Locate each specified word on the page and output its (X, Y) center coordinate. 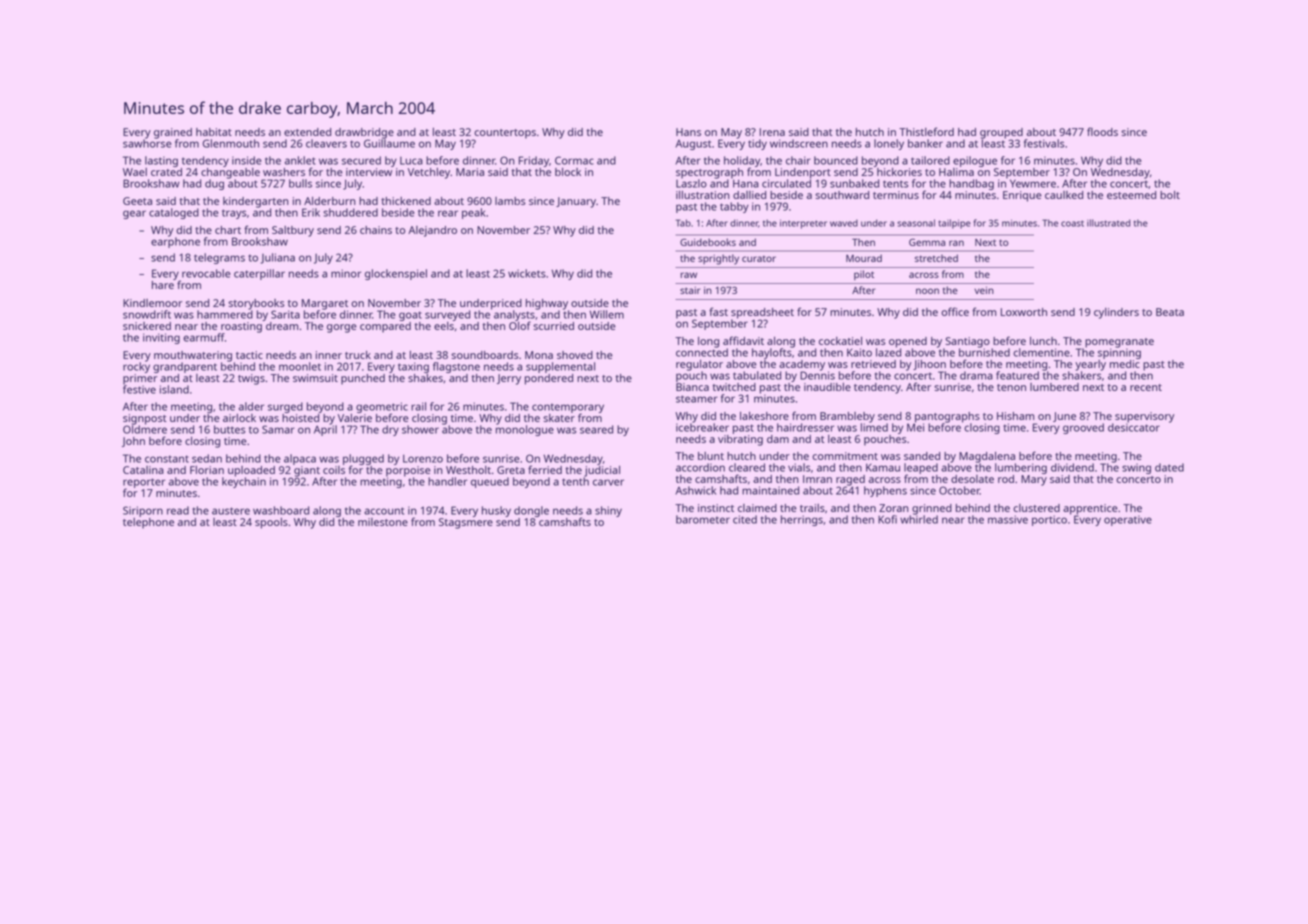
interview (369, 172)
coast (1072, 223)
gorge (342, 328)
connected (702, 352)
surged (285, 407)
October (959, 490)
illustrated (1109, 223)
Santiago (968, 342)
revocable (206, 273)
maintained (770, 490)
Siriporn (143, 511)
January (576, 202)
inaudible (827, 387)
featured (1017, 375)
